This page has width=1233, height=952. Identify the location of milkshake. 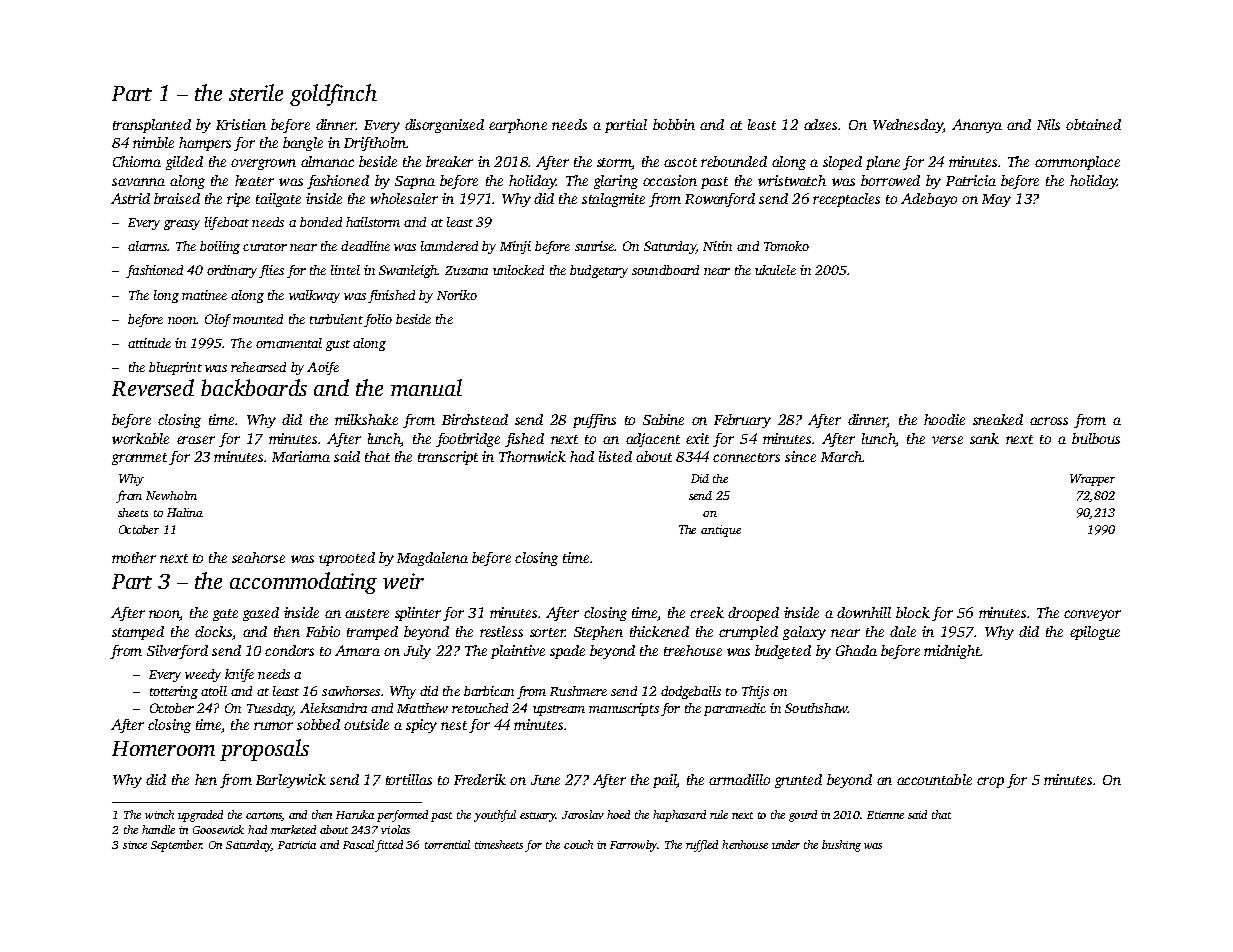
(366, 419).
